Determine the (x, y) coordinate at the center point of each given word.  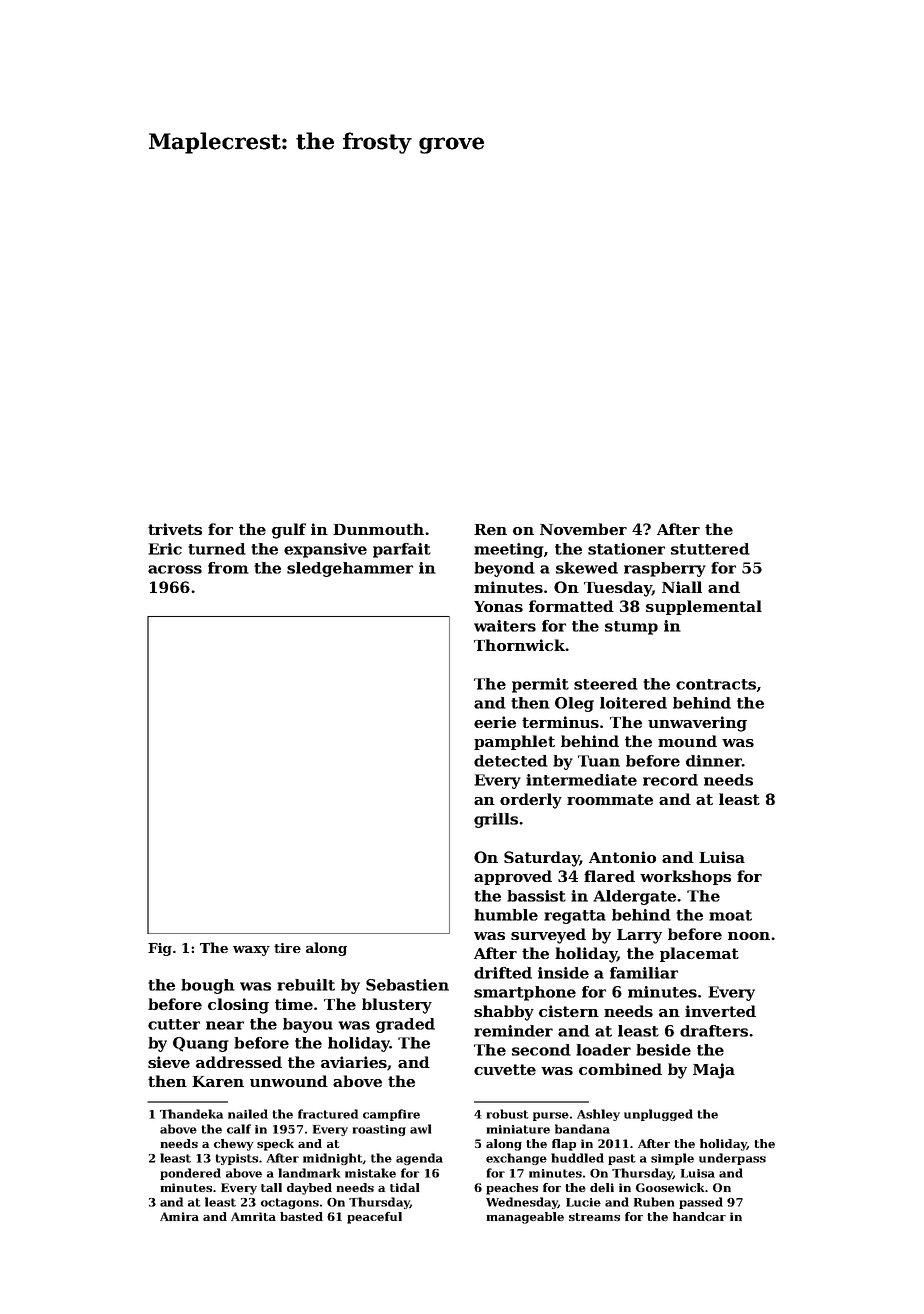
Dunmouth (378, 529)
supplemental (704, 607)
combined (620, 1069)
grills (496, 820)
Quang (201, 1044)
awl (420, 1129)
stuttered (710, 549)
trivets (175, 529)
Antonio (622, 857)
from (228, 568)
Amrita (253, 1216)
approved (513, 877)
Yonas (498, 606)
